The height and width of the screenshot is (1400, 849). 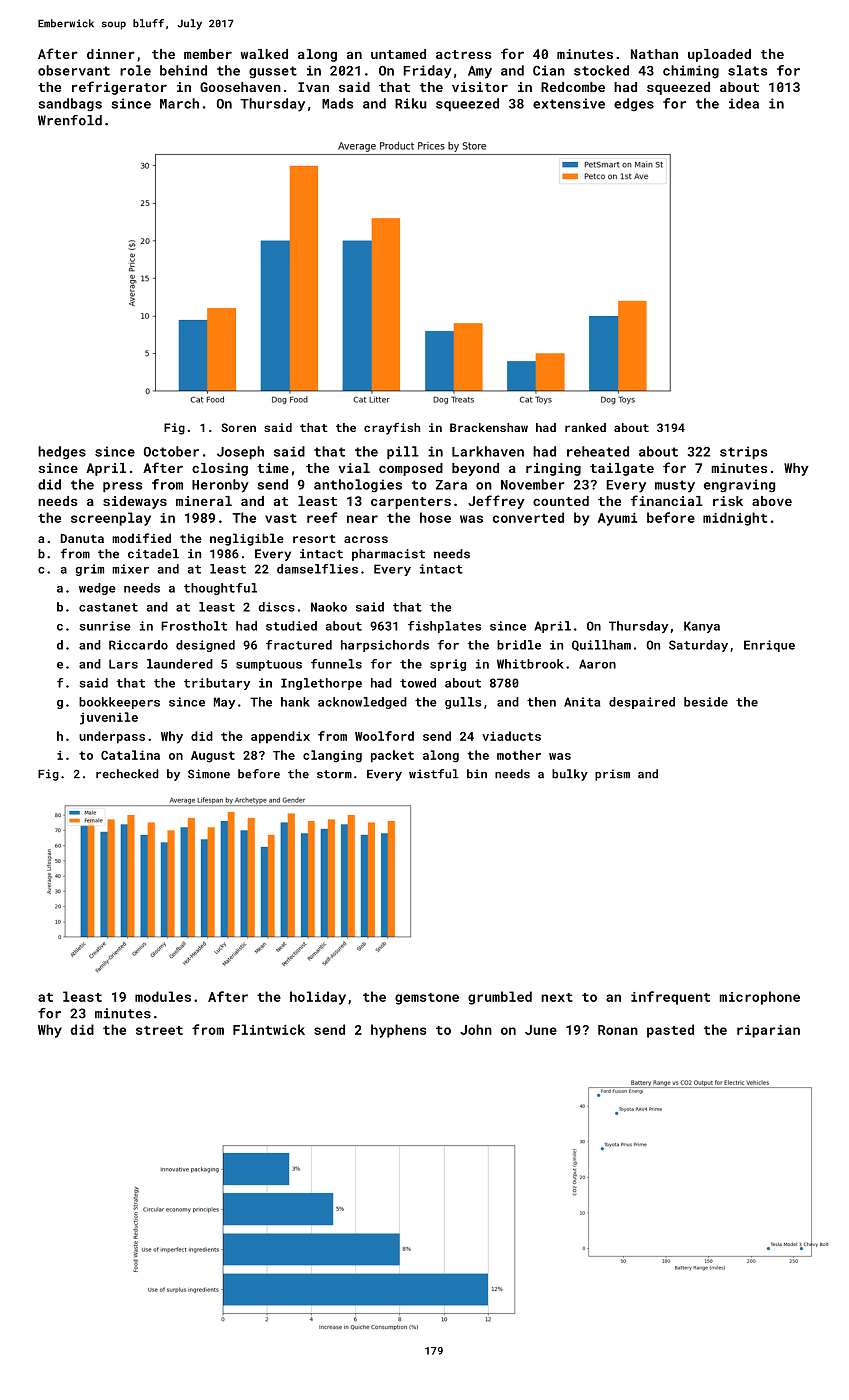 What do you see at coordinates (744, 452) in the screenshot?
I see `strips` at bounding box center [744, 452].
